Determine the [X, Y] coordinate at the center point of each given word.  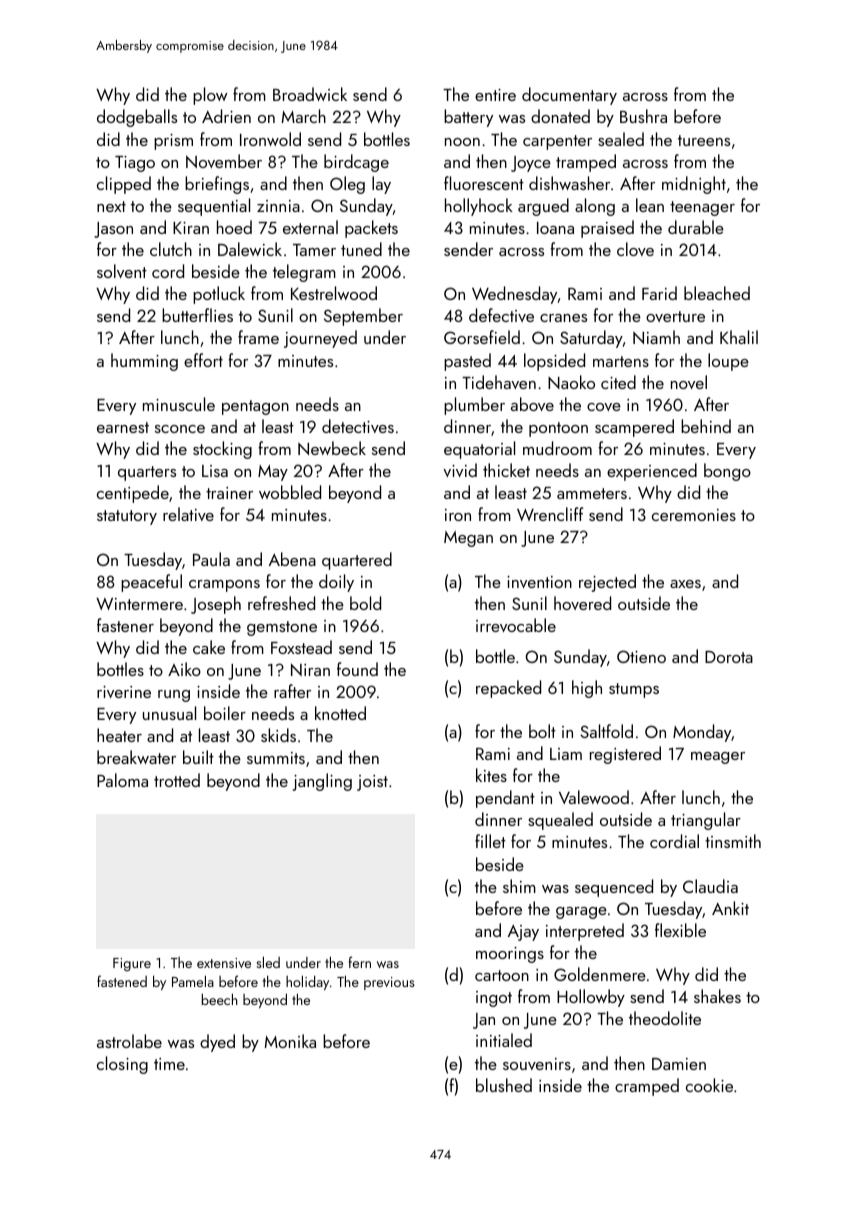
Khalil [739, 337]
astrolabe [129, 1041]
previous [389, 983]
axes [685, 584]
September [363, 317]
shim [519, 886]
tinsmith [733, 841]
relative [188, 514]
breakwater [136, 757]
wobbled [290, 492]
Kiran [191, 228]
